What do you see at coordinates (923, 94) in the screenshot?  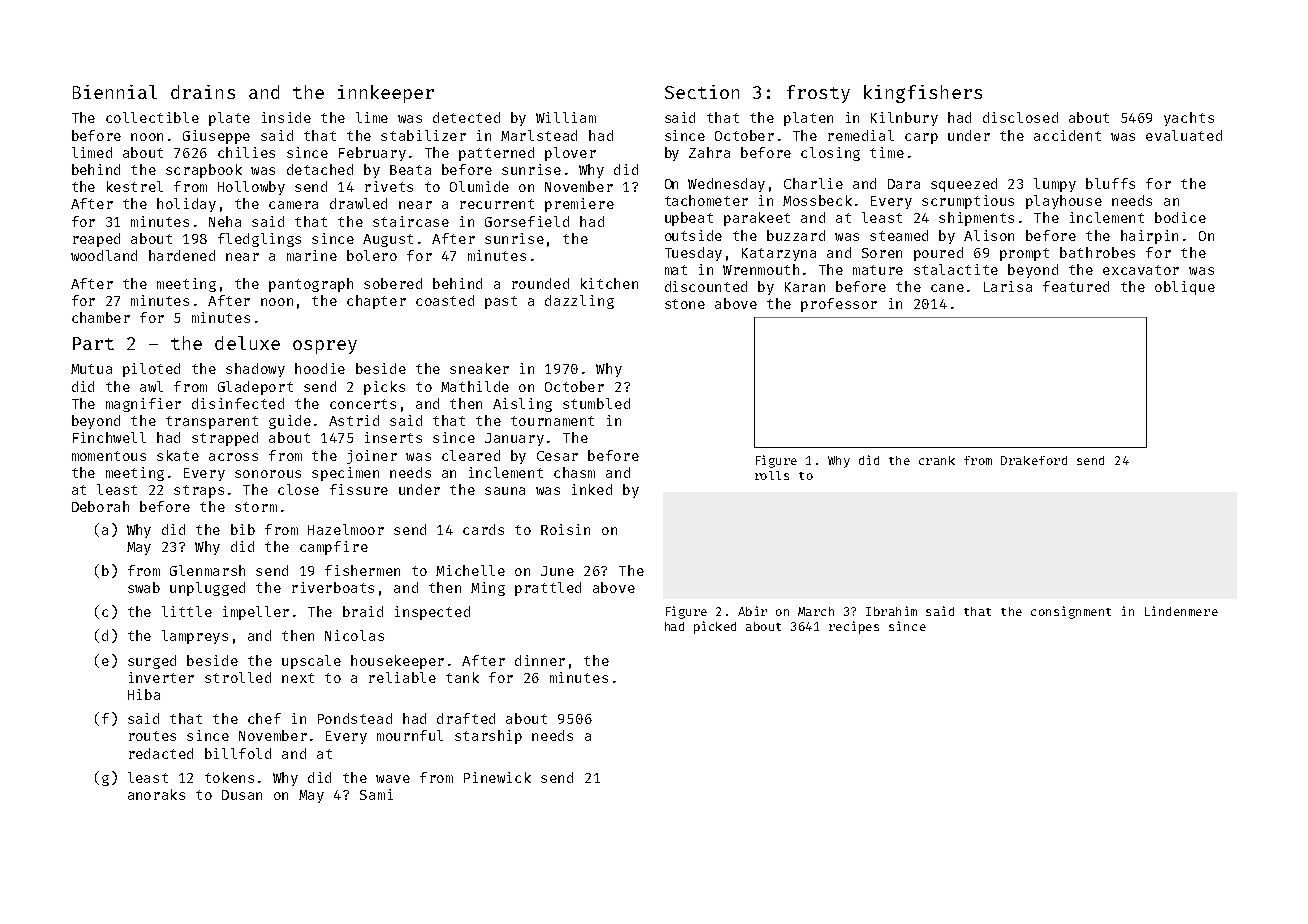 I see `kingfishers` at bounding box center [923, 94].
